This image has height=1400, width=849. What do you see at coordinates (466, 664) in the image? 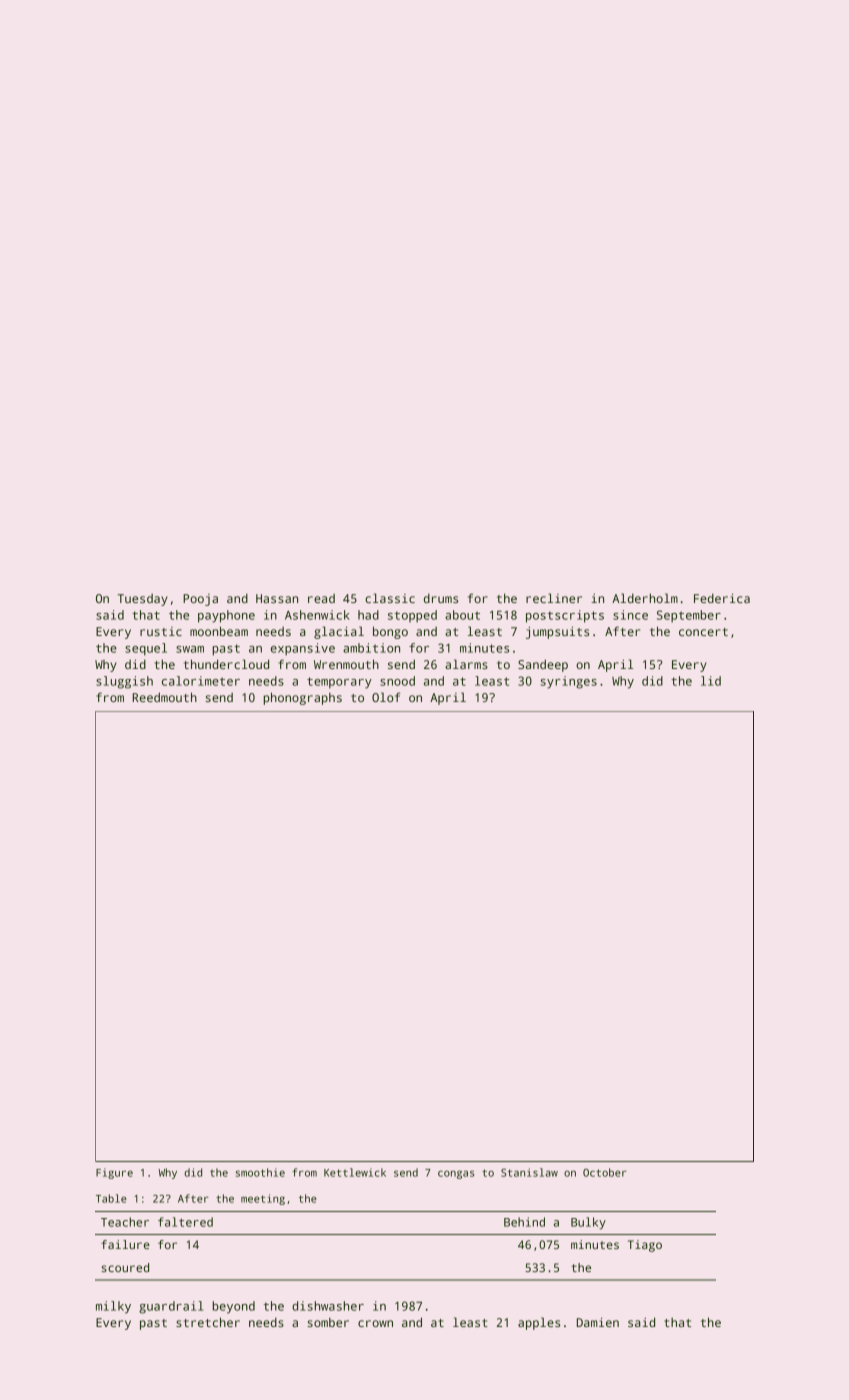
I see `alarms` at bounding box center [466, 664].
